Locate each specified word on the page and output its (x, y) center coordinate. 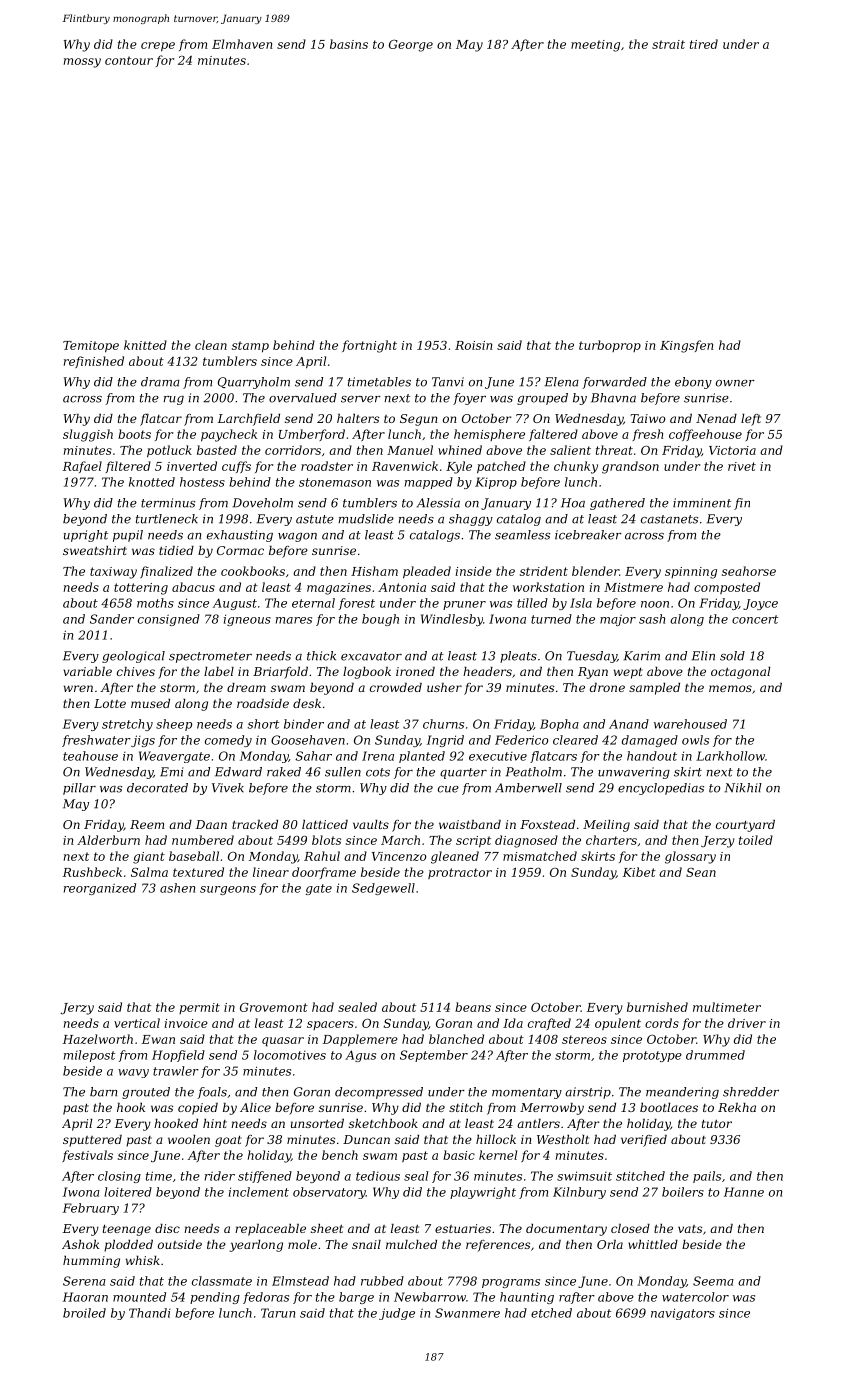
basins (349, 44)
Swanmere (467, 1313)
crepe (158, 47)
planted (422, 757)
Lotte (110, 703)
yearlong (256, 1246)
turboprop (610, 346)
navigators (683, 1314)
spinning (691, 573)
